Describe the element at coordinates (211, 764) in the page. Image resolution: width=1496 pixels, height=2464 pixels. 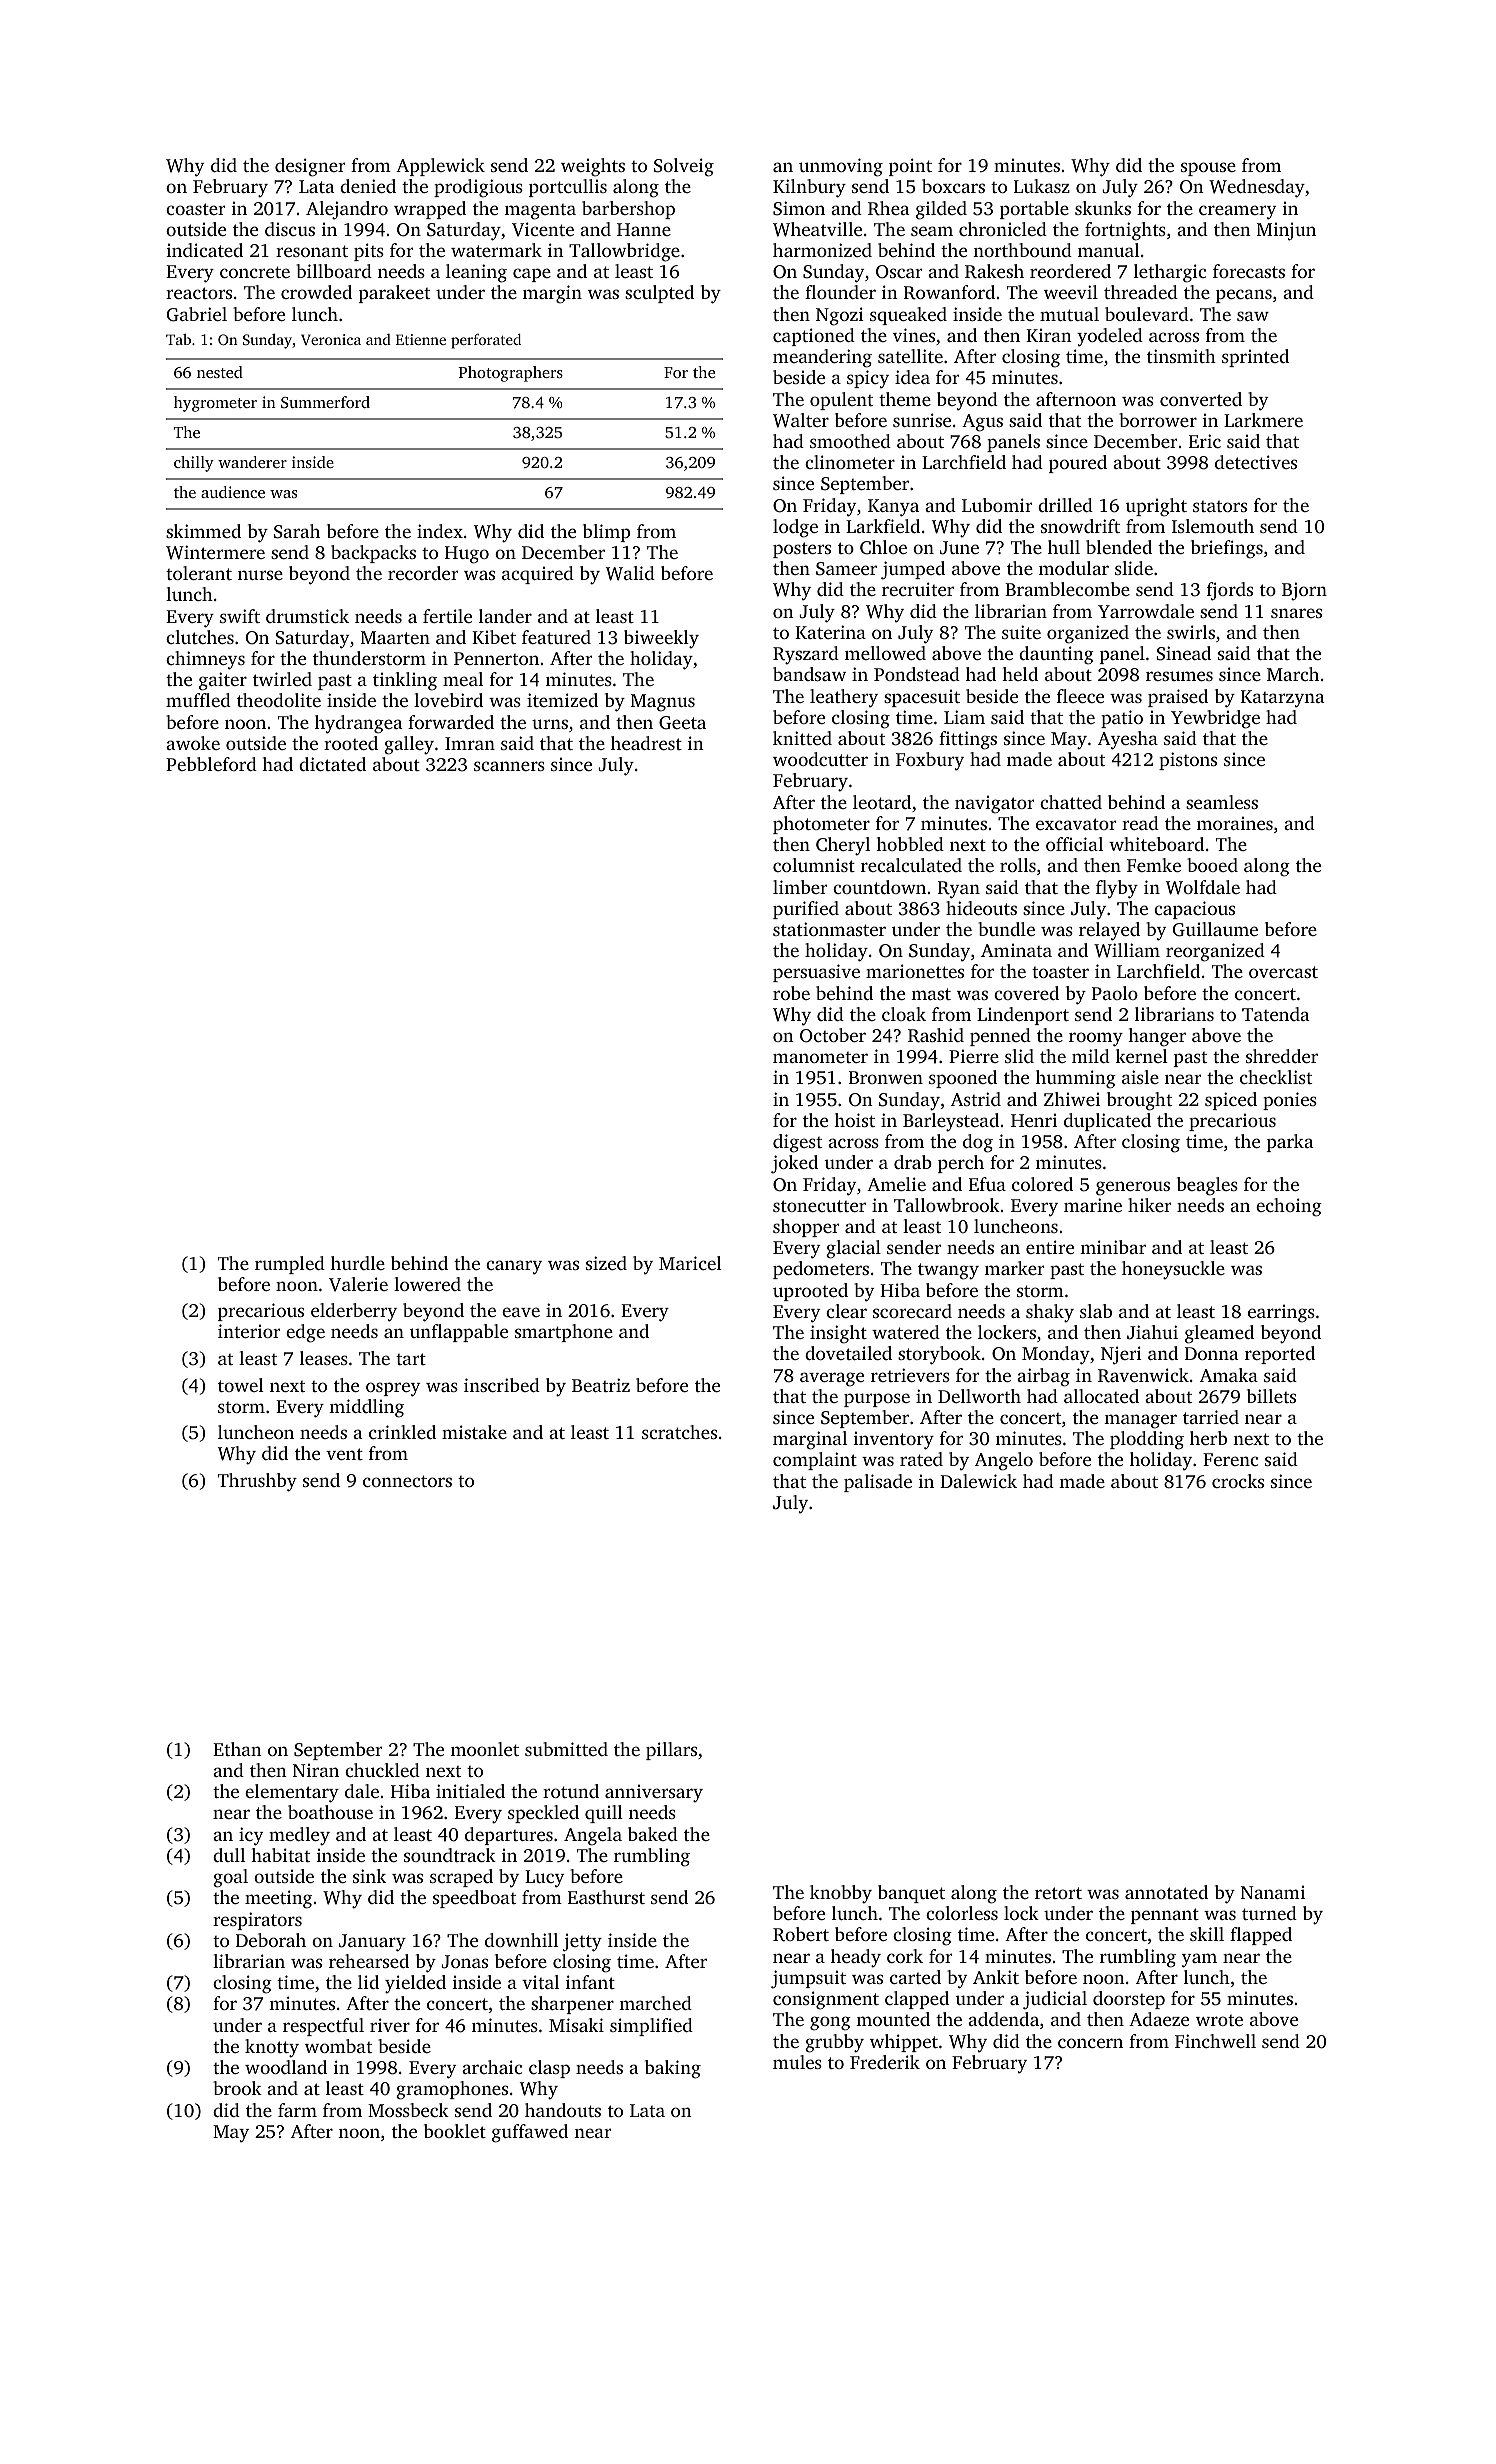
I see `Pebbleford` at that location.
